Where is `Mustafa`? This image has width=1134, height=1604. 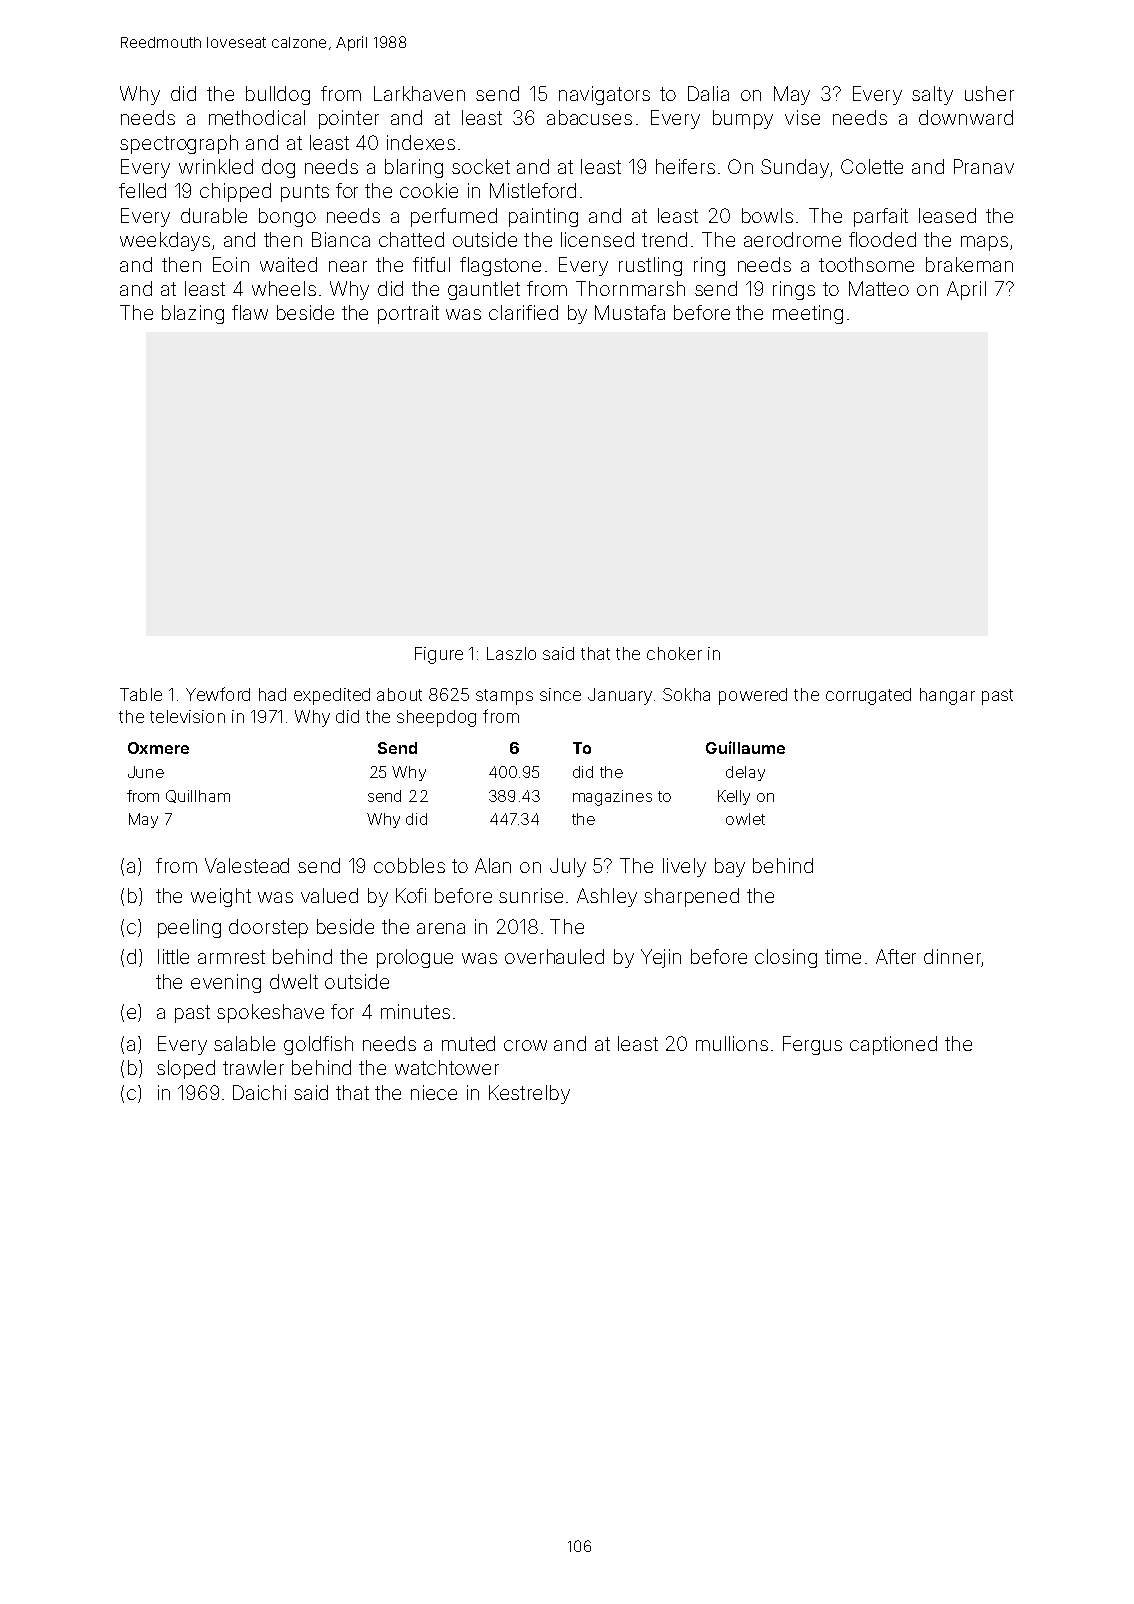 Mustafa is located at coordinates (630, 312).
